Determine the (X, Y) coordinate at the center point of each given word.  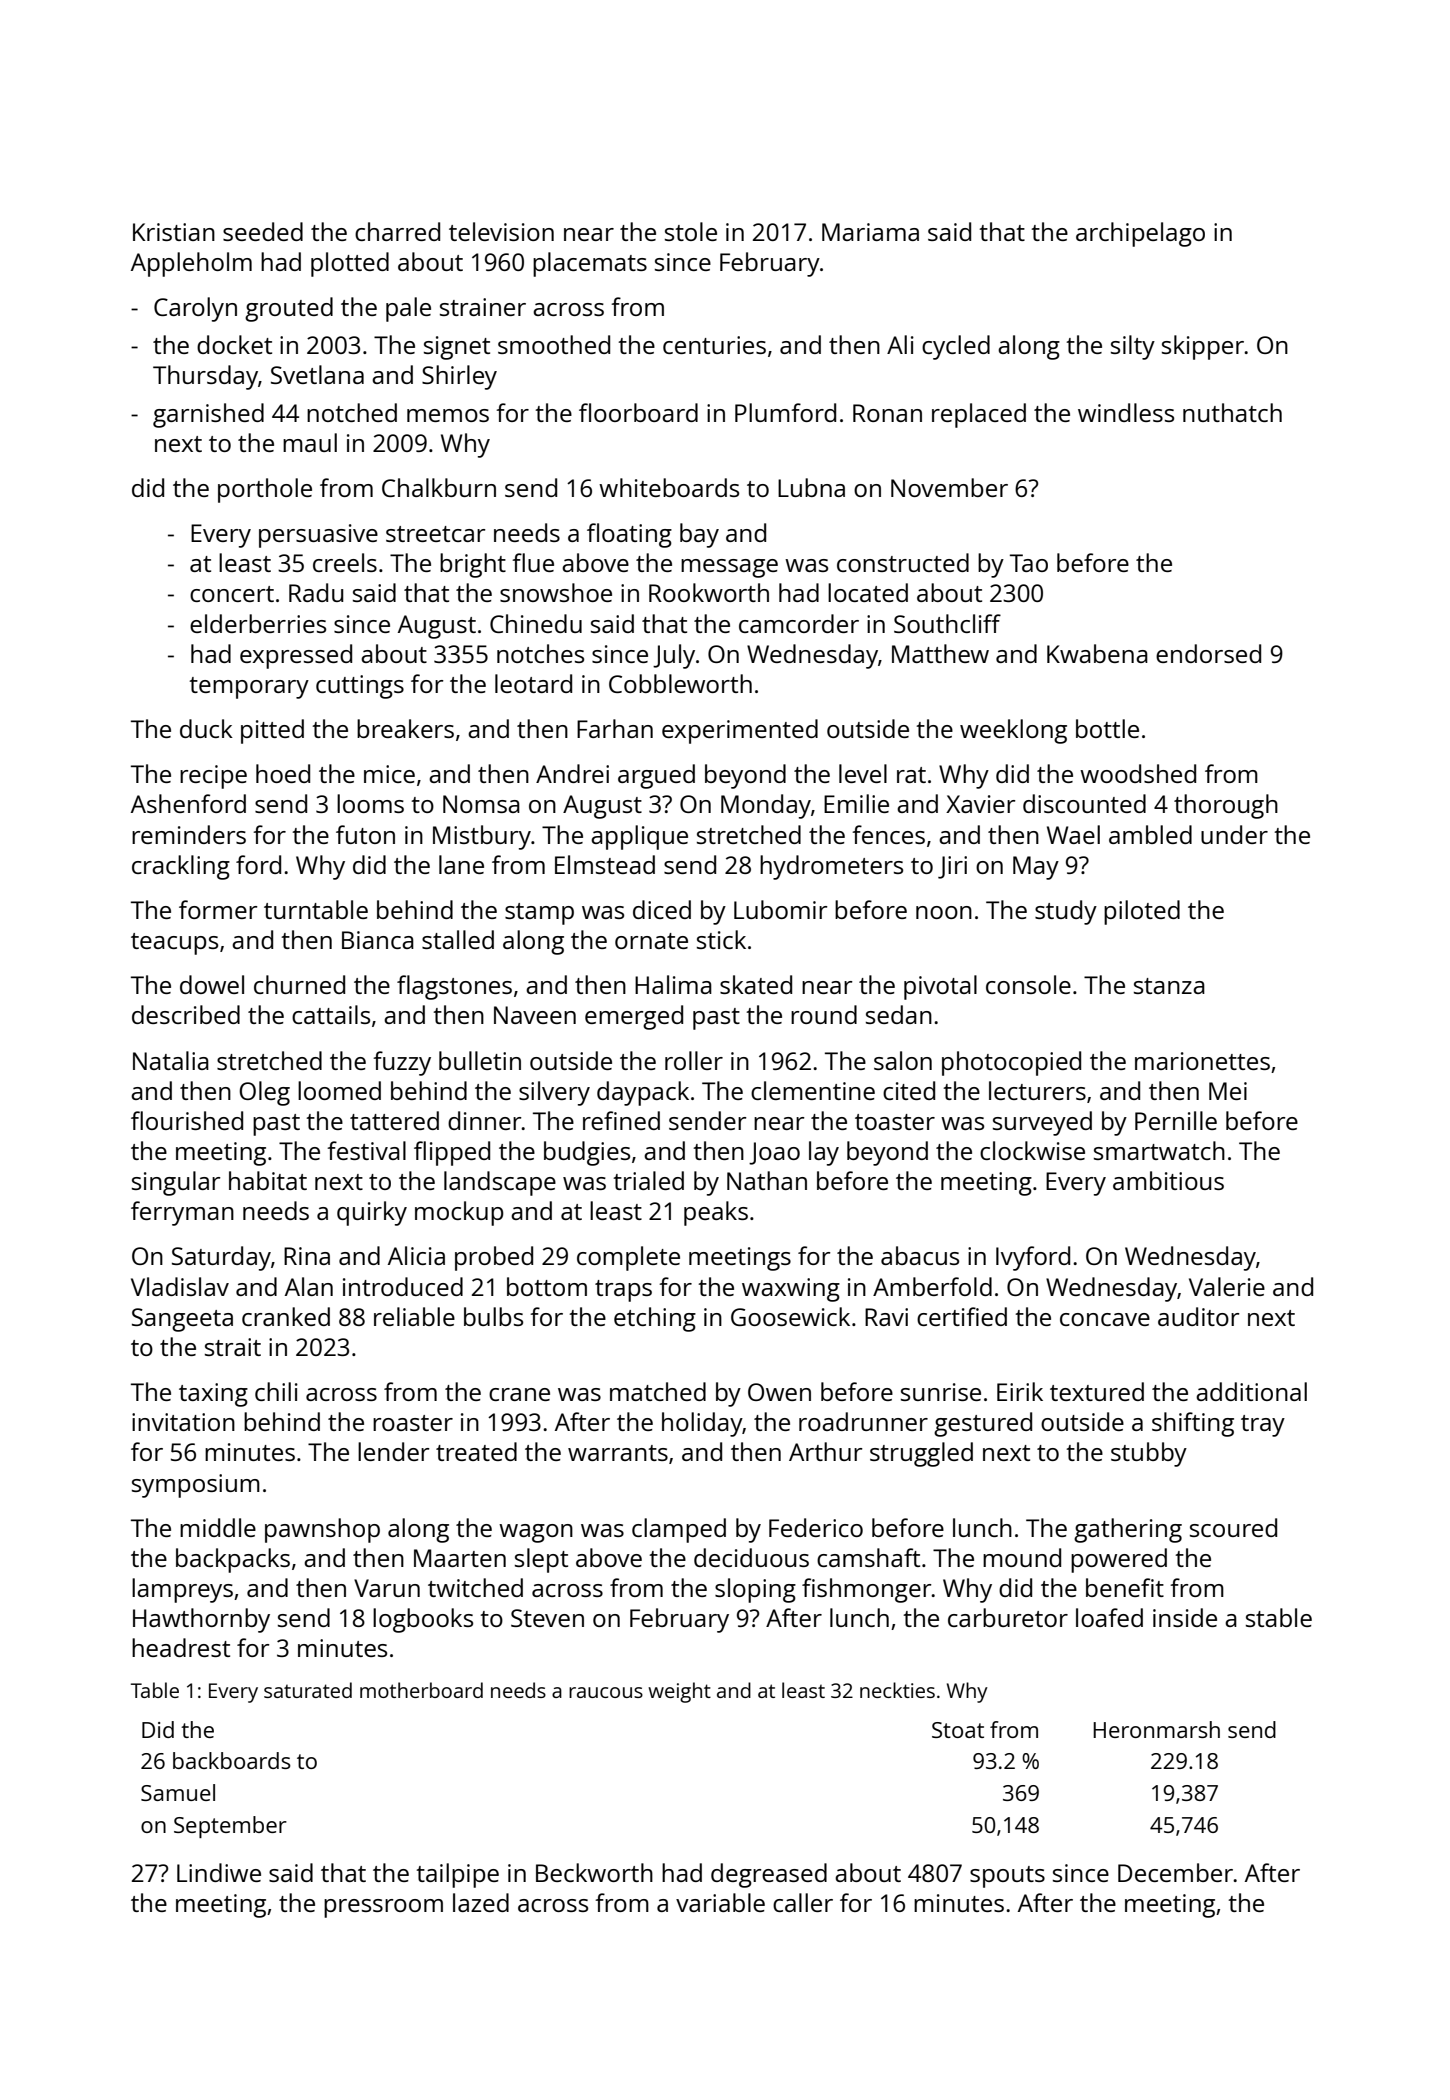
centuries (714, 345)
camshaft (868, 1557)
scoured (1233, 1527)
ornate (651, 941)
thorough (1226, 806)
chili (276, 1391)
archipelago (1140, 234)
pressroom (383, 1908)
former (218, 909)
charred (397, 231)
